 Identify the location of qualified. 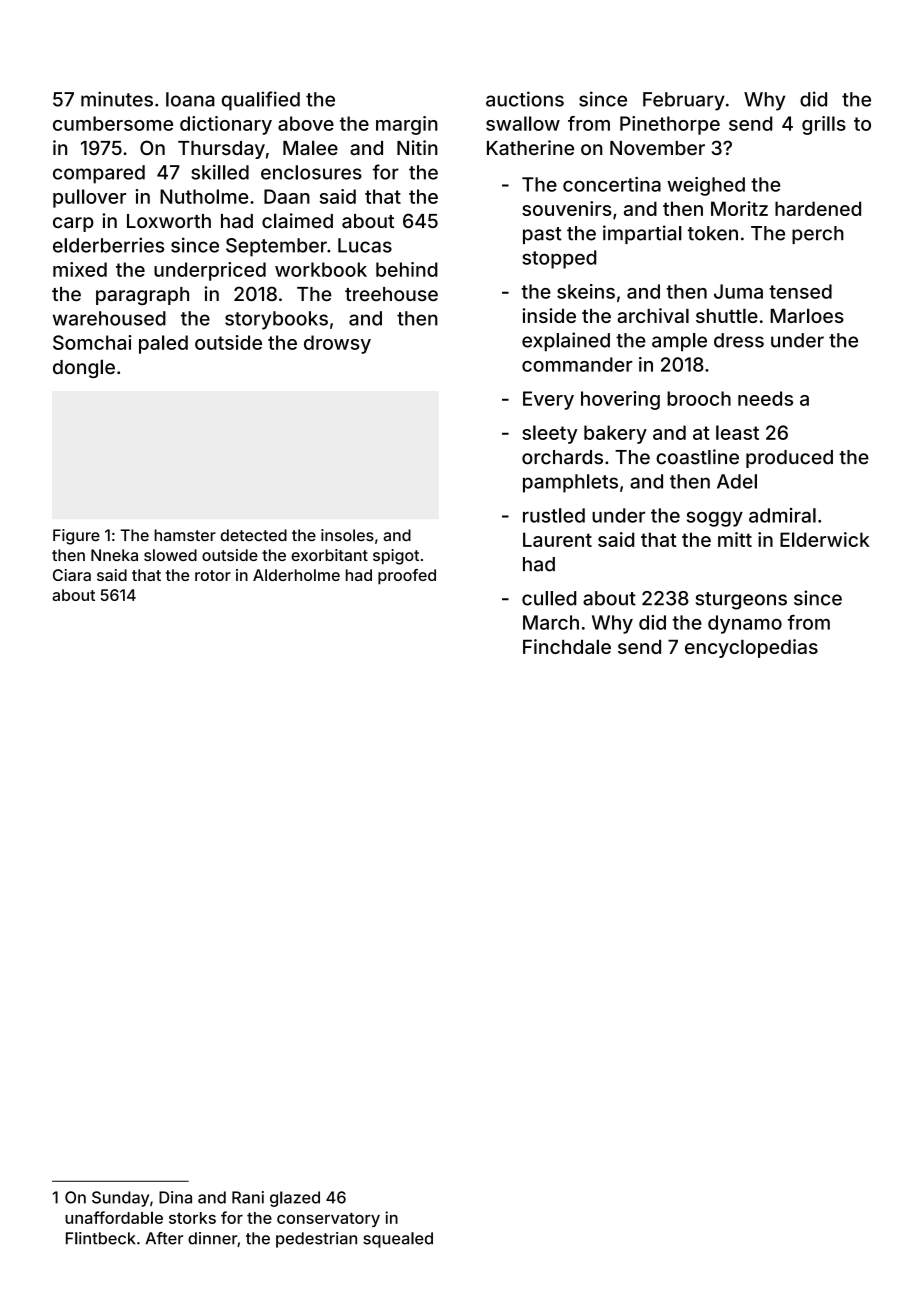
(261, 101).
